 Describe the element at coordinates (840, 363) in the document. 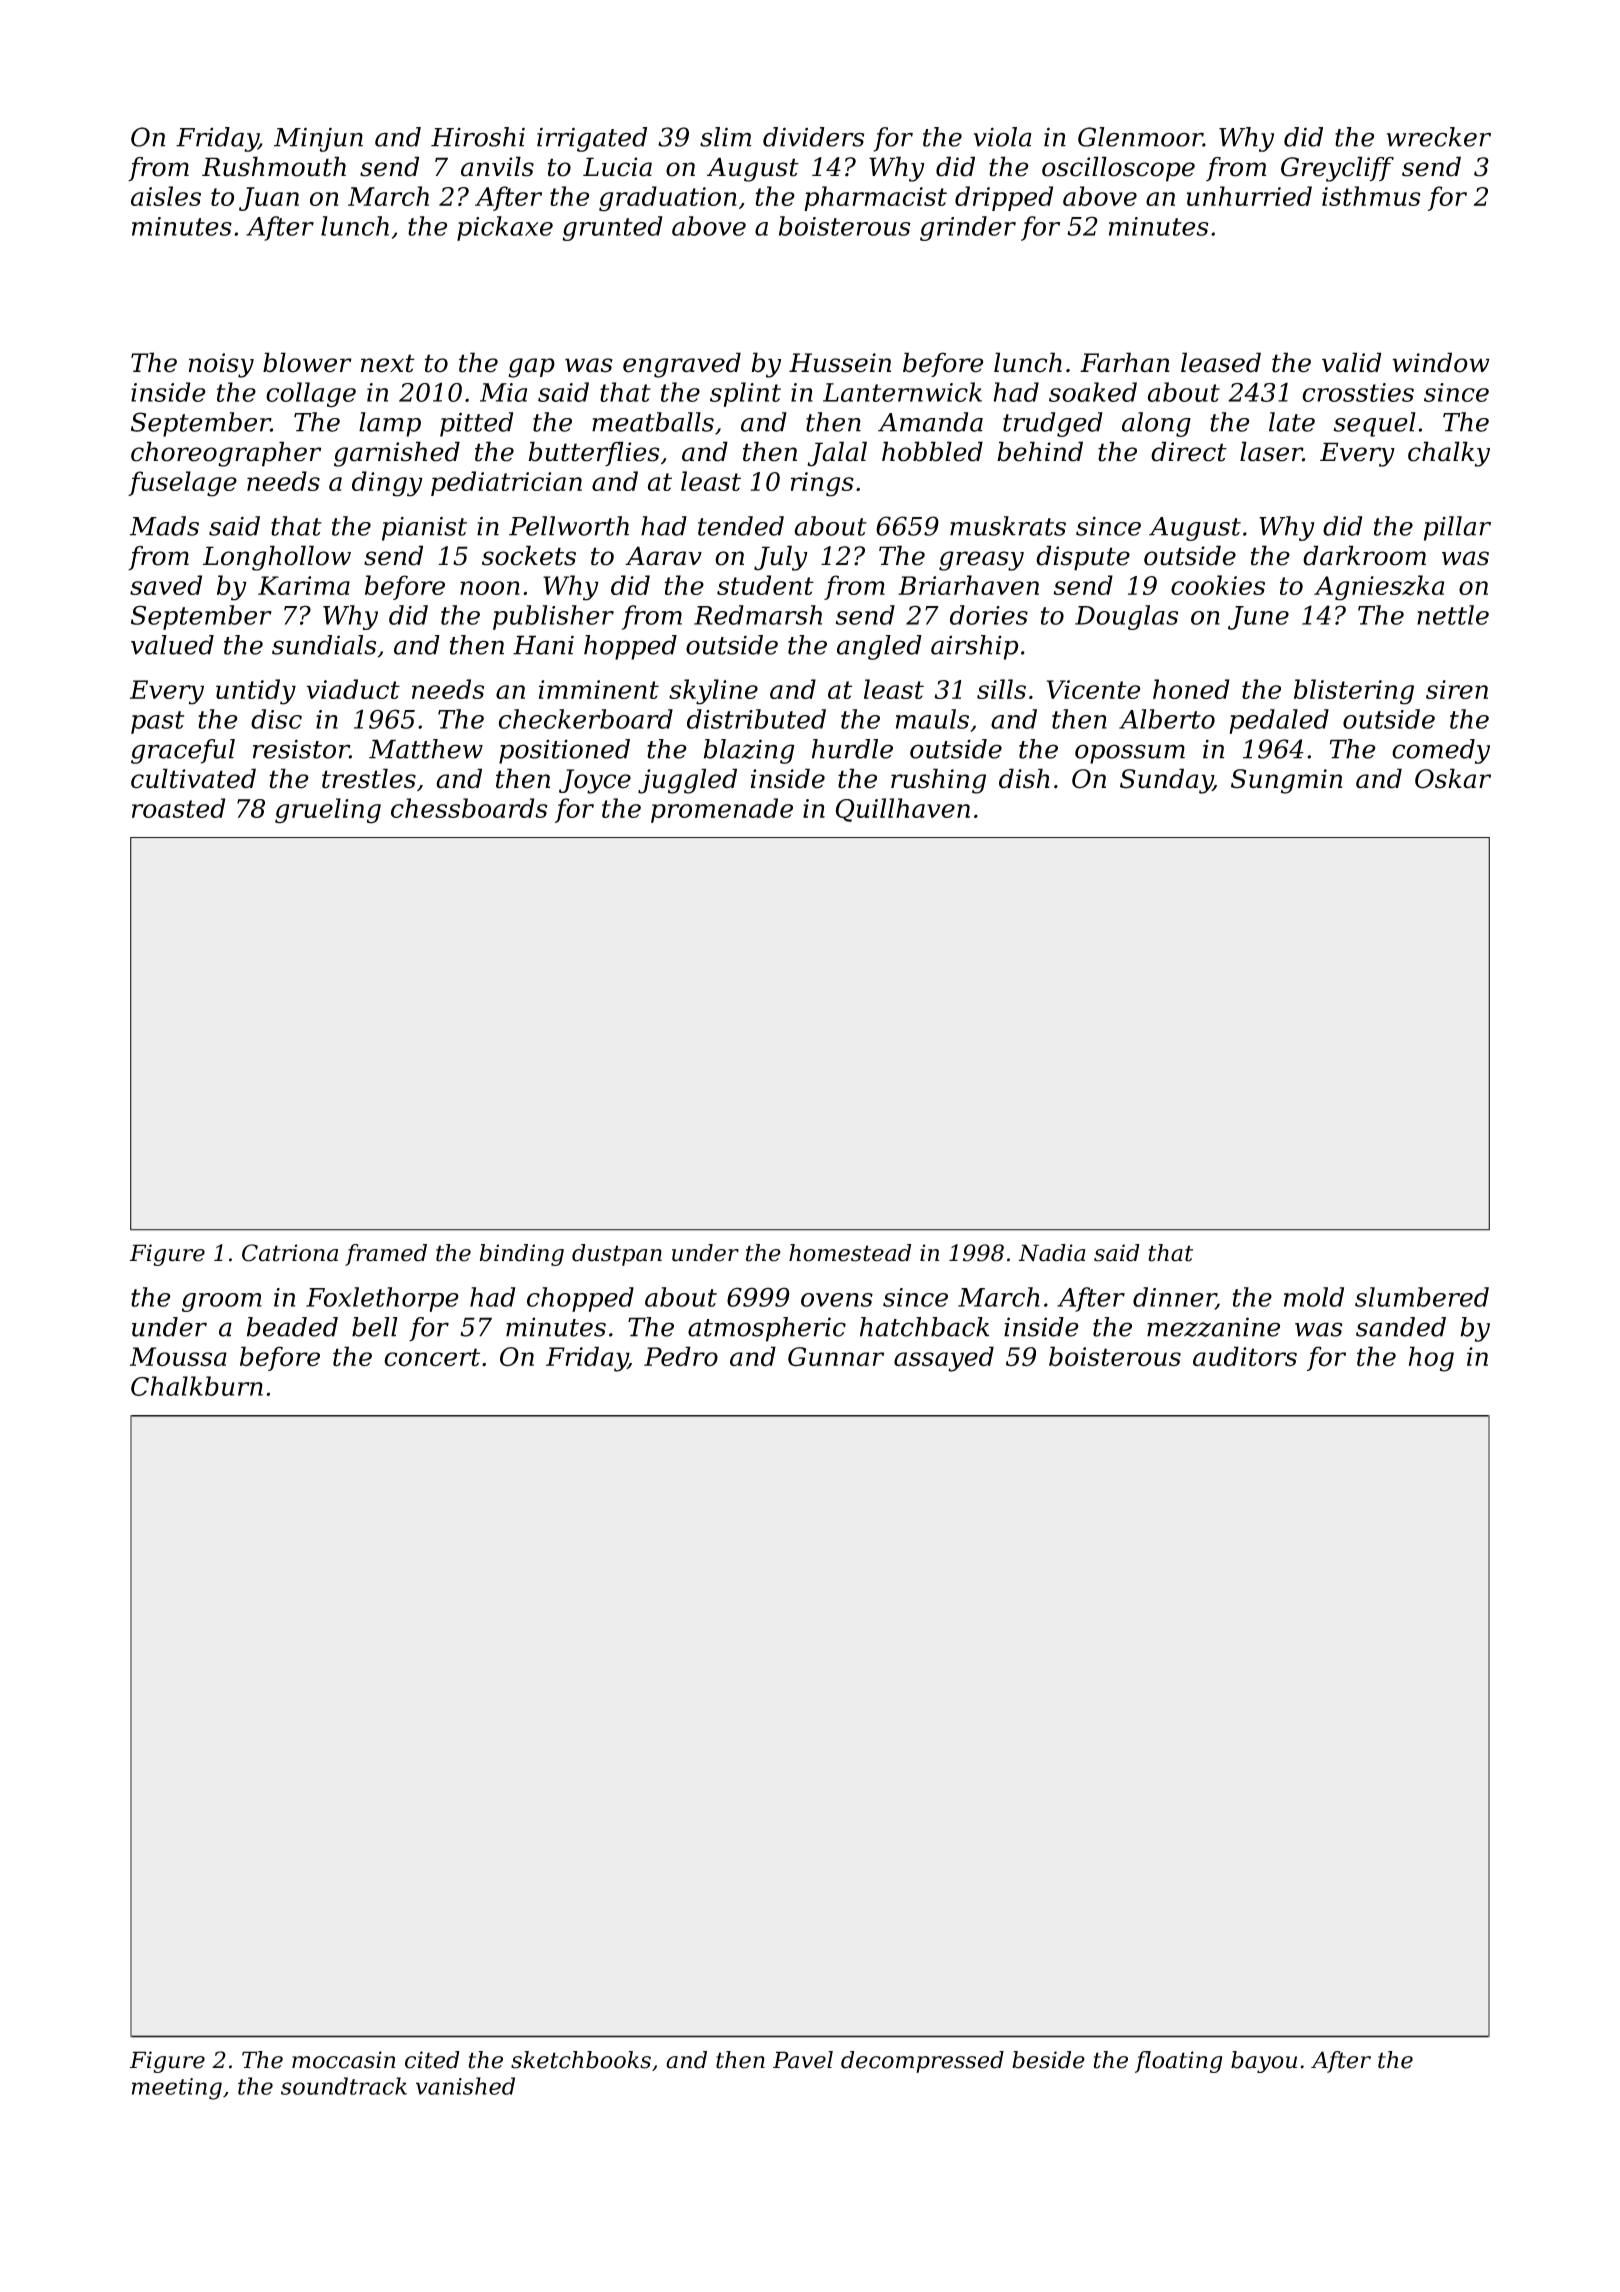

I see `Hussein` at that location.
